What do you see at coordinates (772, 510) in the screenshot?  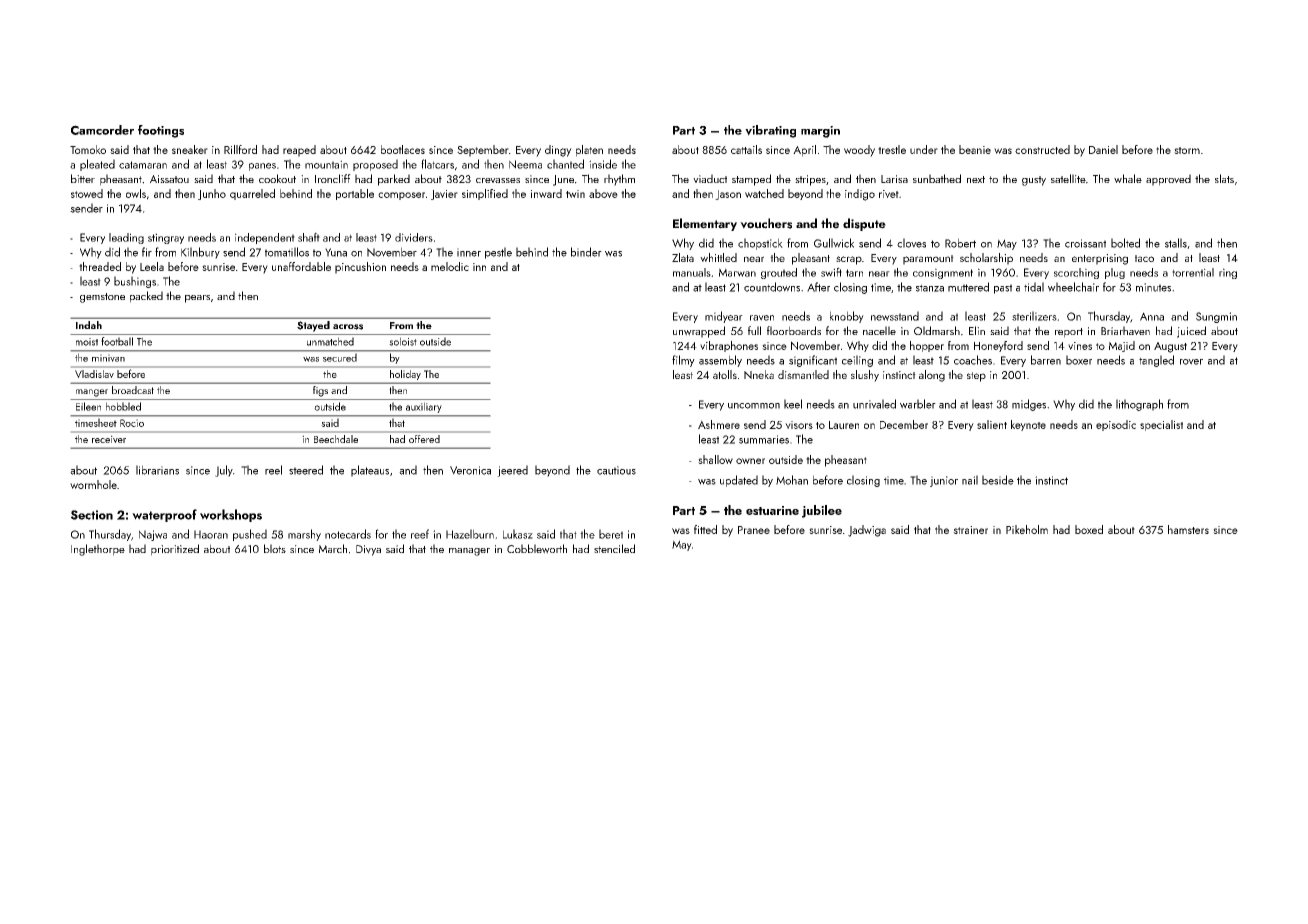 I see `estuarine` at bounding box center [772, 510].
